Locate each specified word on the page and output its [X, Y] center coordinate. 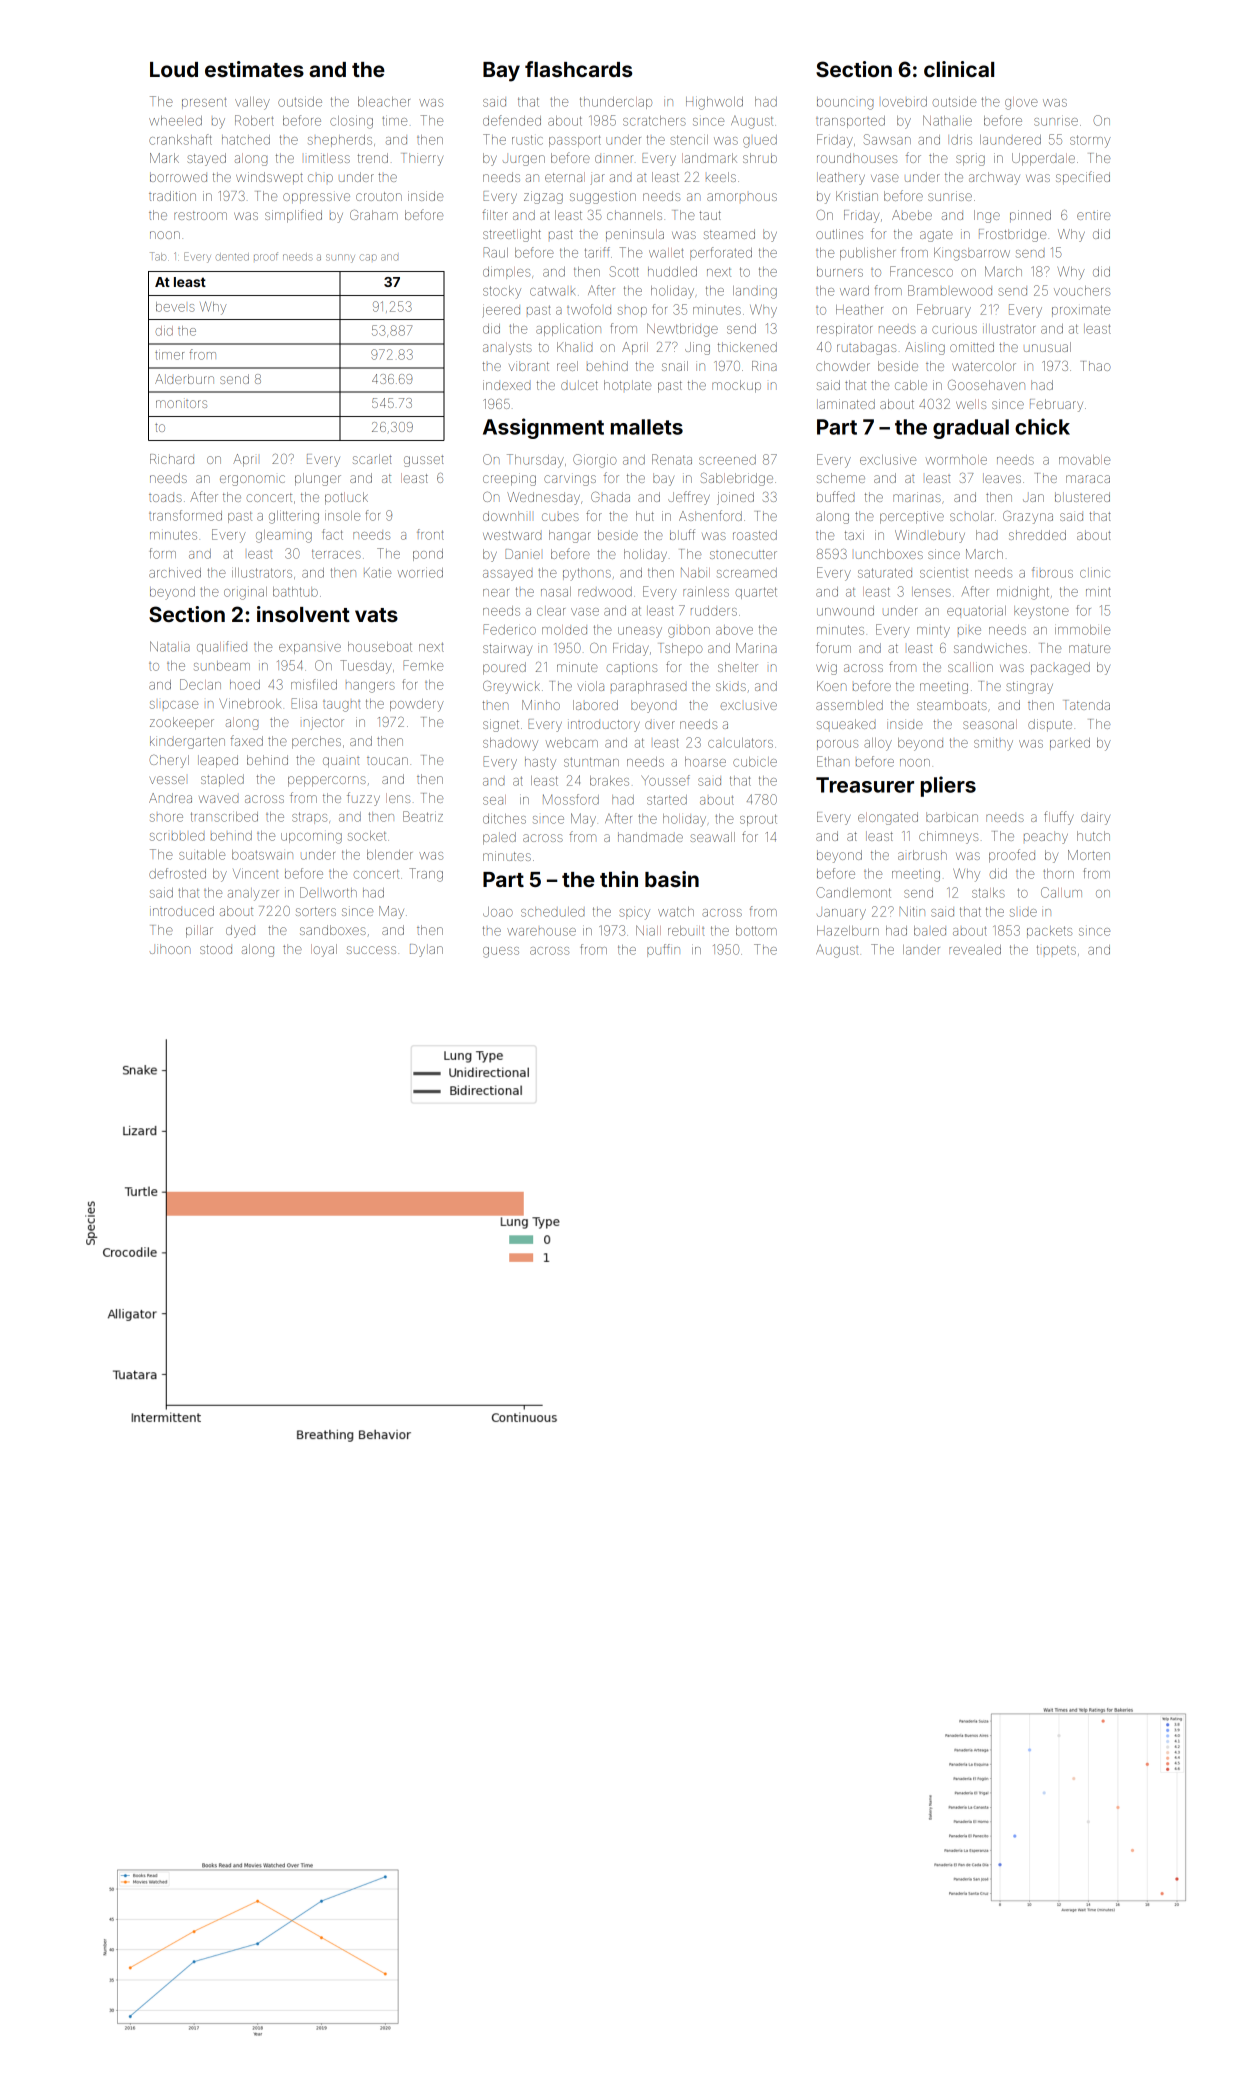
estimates [254, 69]
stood [216, 949]
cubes [560, 517]
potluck [346, 498]
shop [632, 312]
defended [512, 120]
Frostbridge [1012, 235]
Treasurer [865, 785]
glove [1021, 103]
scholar [972, 516]
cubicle [755, 762]
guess [501, 952]
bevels [175, 307]
